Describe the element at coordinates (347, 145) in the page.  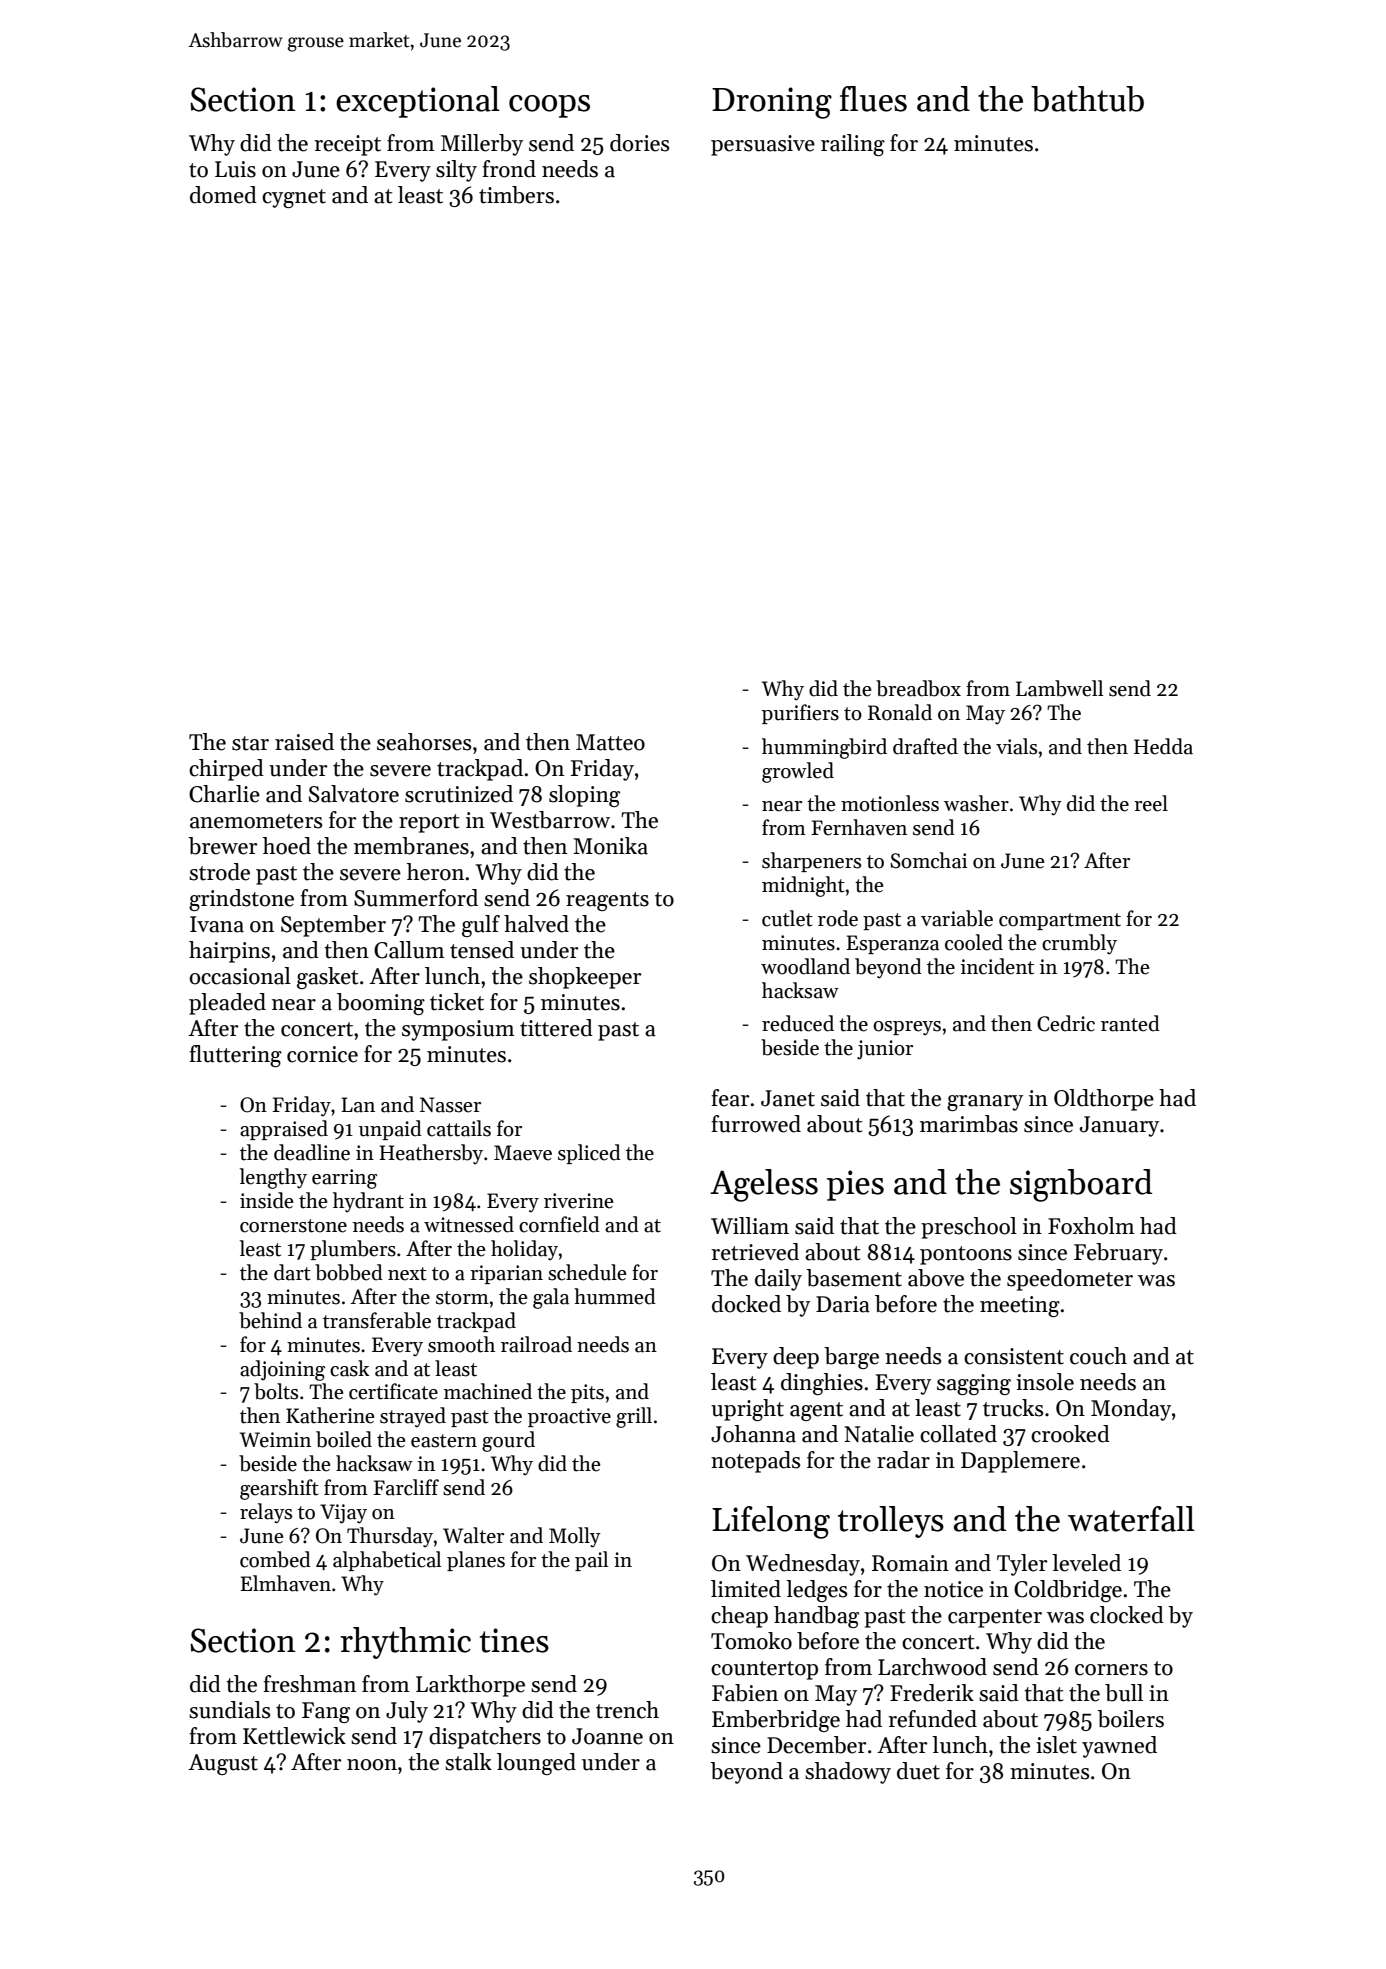
I see `receipt` at that location.
